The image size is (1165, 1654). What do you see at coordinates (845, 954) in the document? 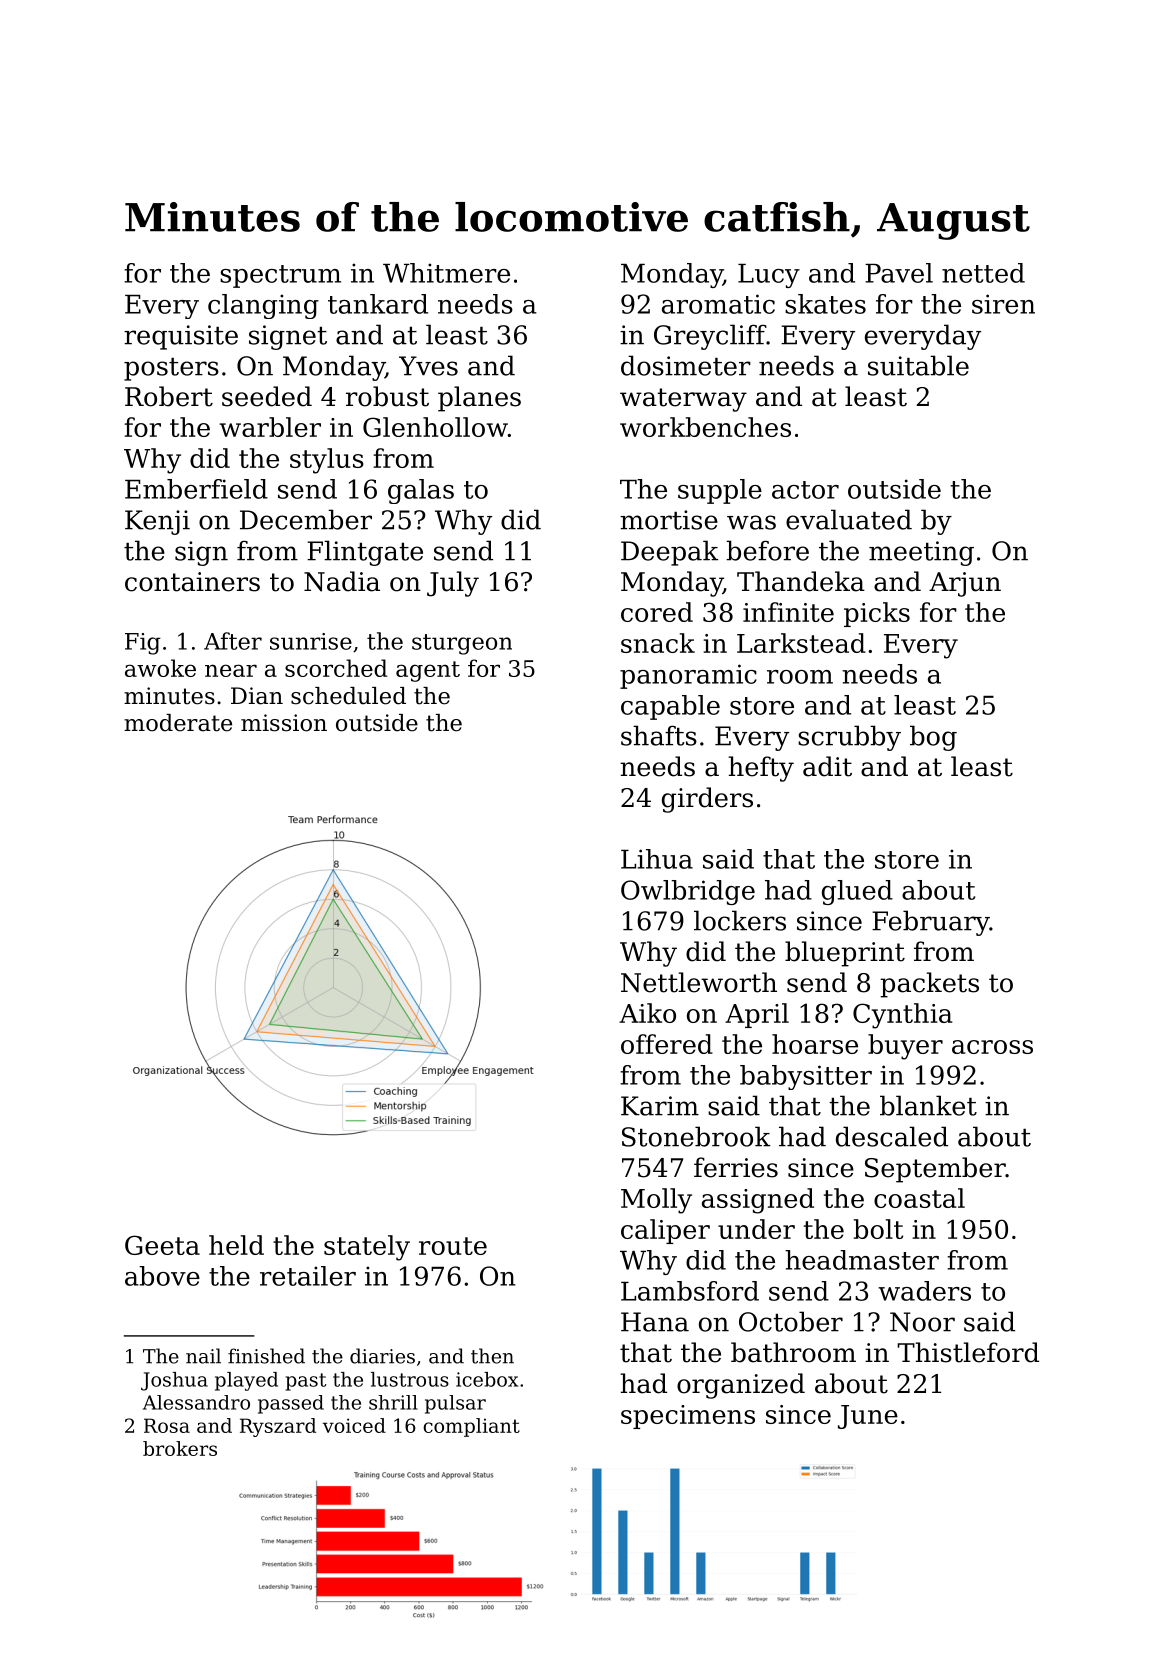
I see `blueprint` at bounding box center [845, 954].
